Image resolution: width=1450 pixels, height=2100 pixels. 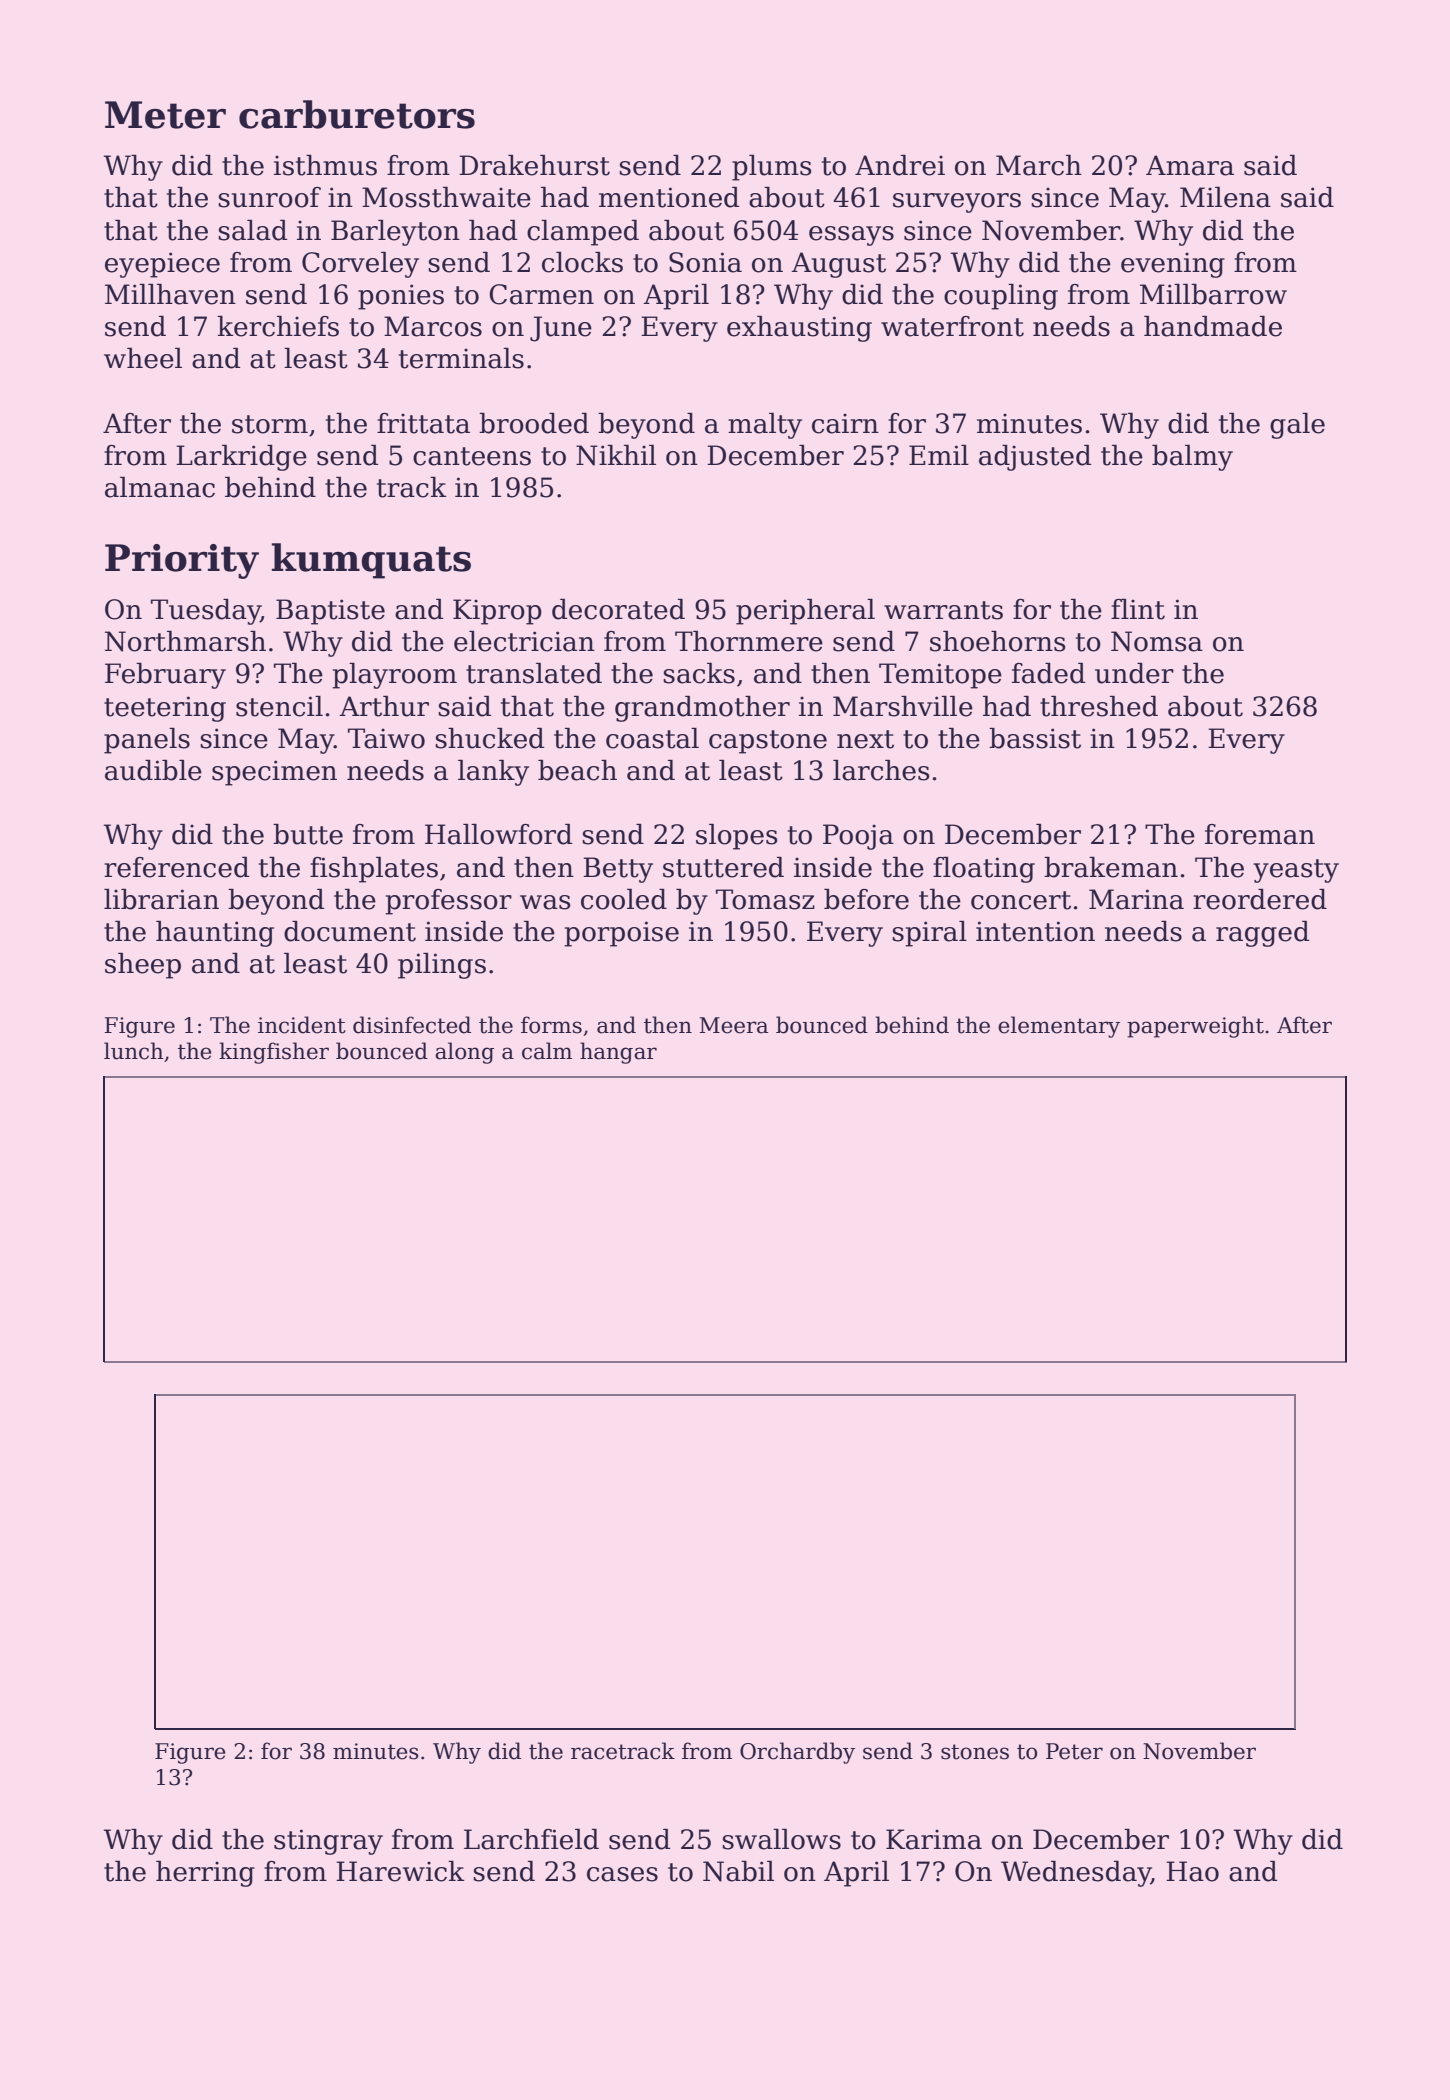 What do you see at coordinates (1190, 165) in the screenshot?
I see `Amara` at bounding box center [1190, 165].
